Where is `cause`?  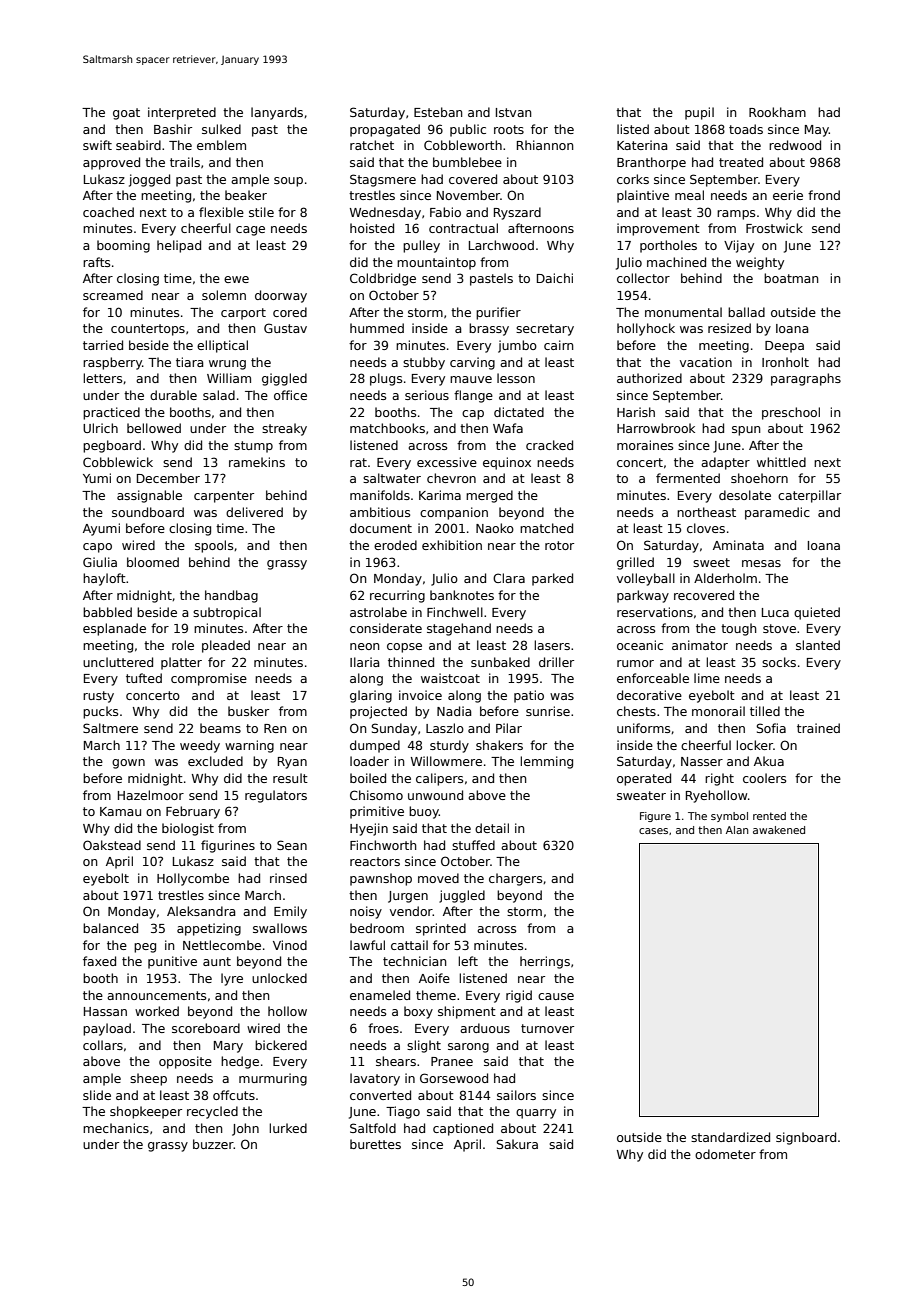 cause is located at coordinates (556, 996).
